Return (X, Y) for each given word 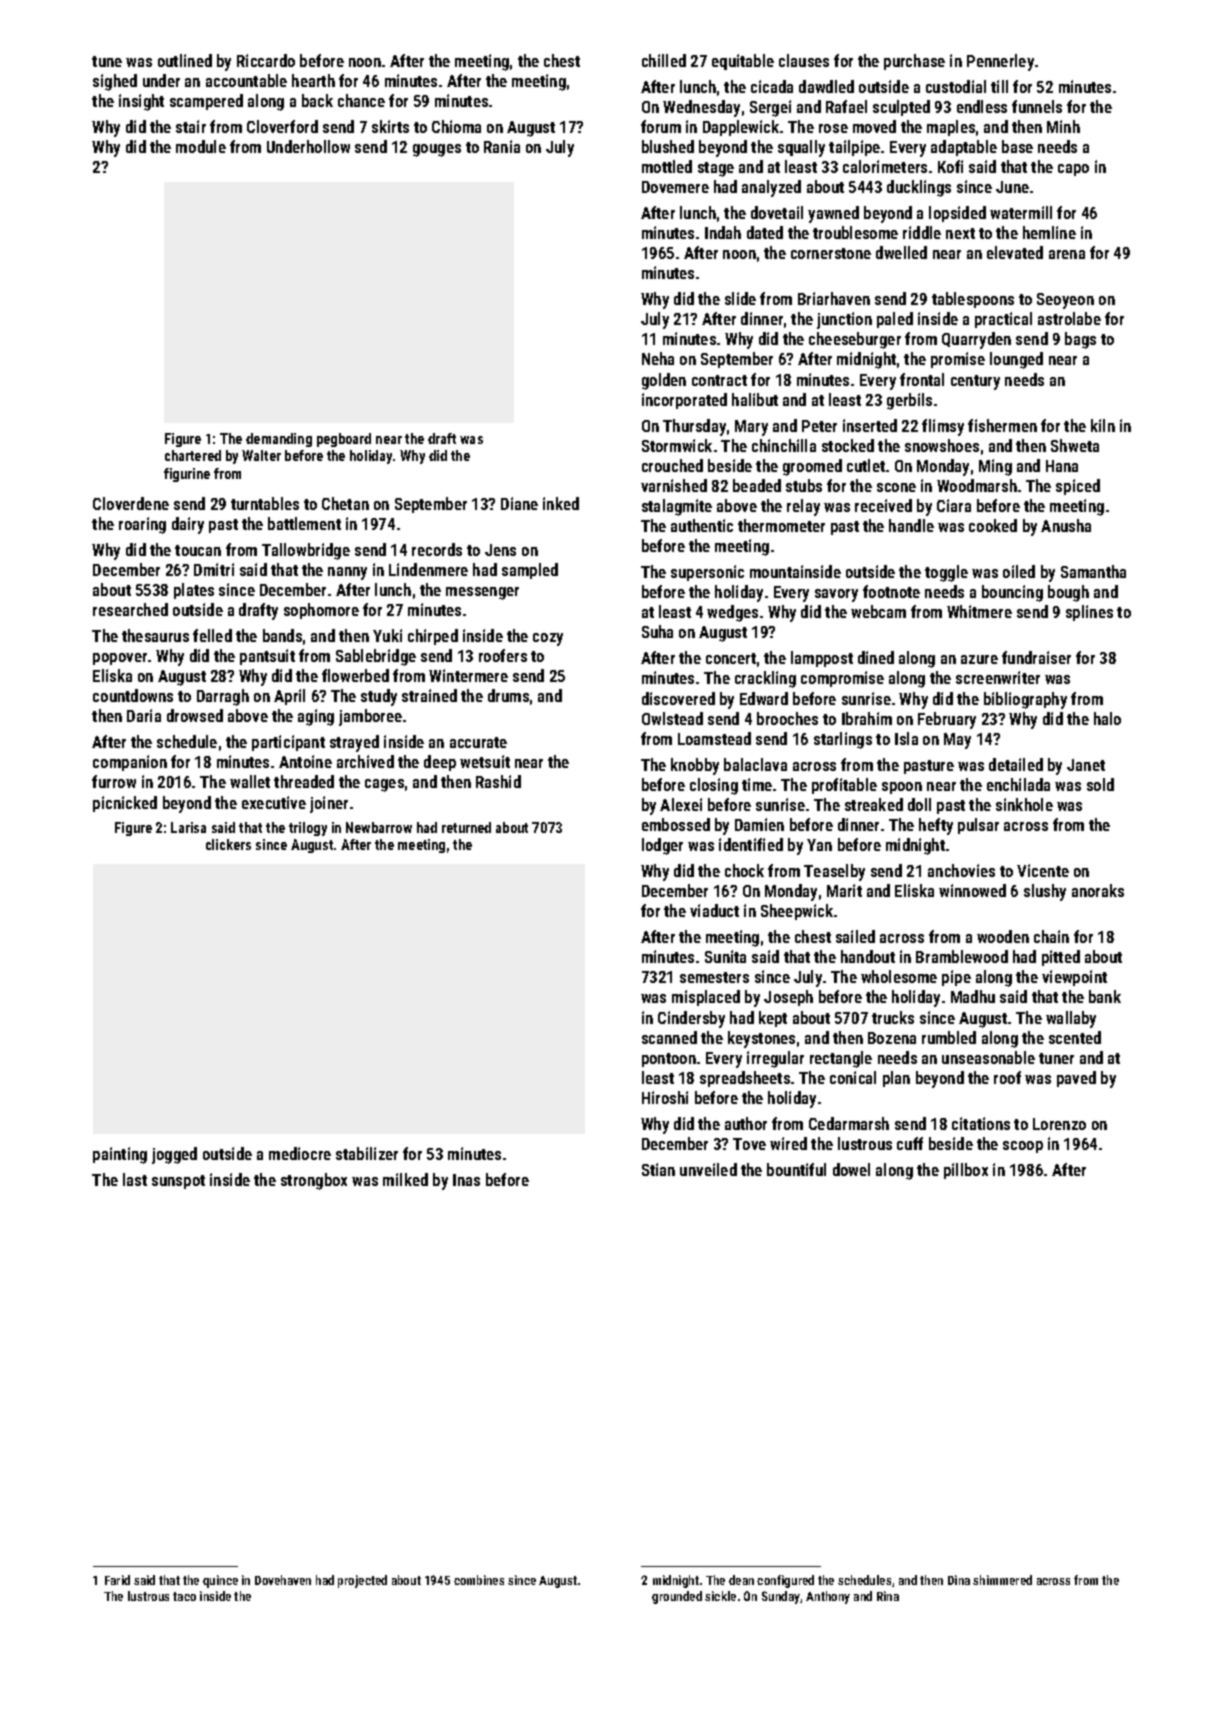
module (201, 146)
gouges (437, 150)
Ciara (954, 505)
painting (120, 1155)
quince (220, 1581)
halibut (755, 399)
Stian (658, 1169)
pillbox (966, 1171)
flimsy (943, 427)
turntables (265, 503)
